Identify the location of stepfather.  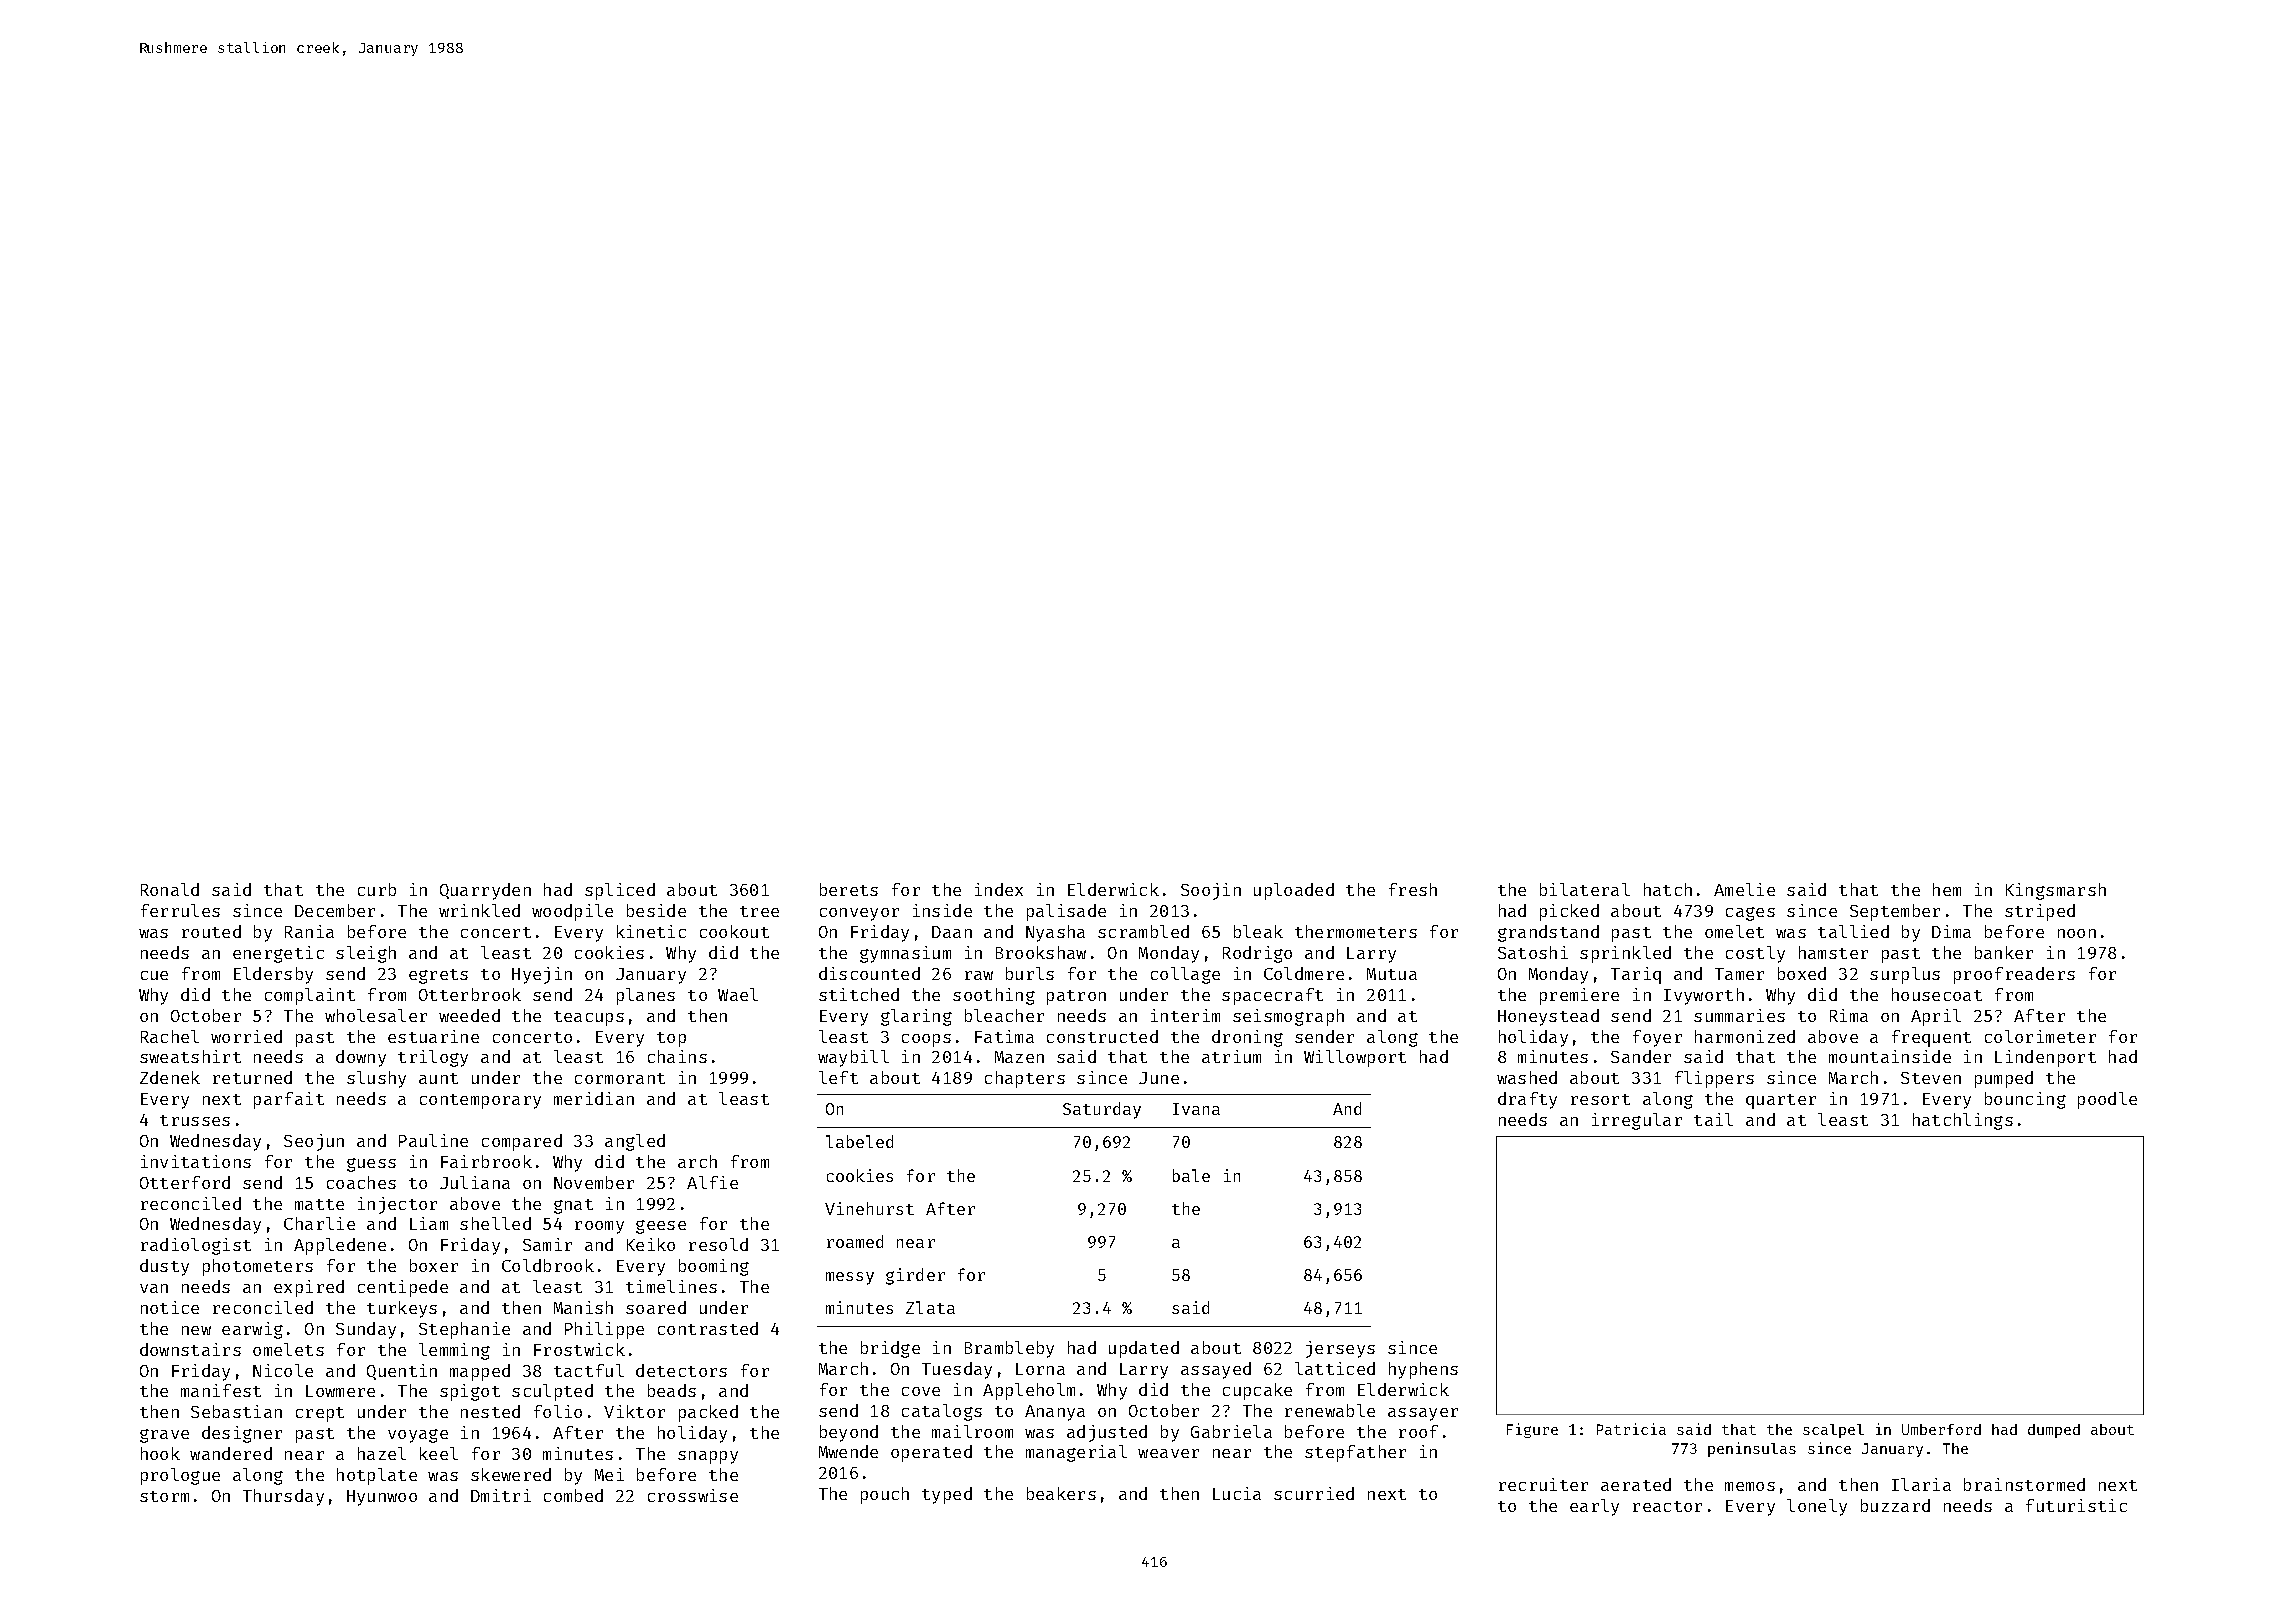
(1355, 1453).
